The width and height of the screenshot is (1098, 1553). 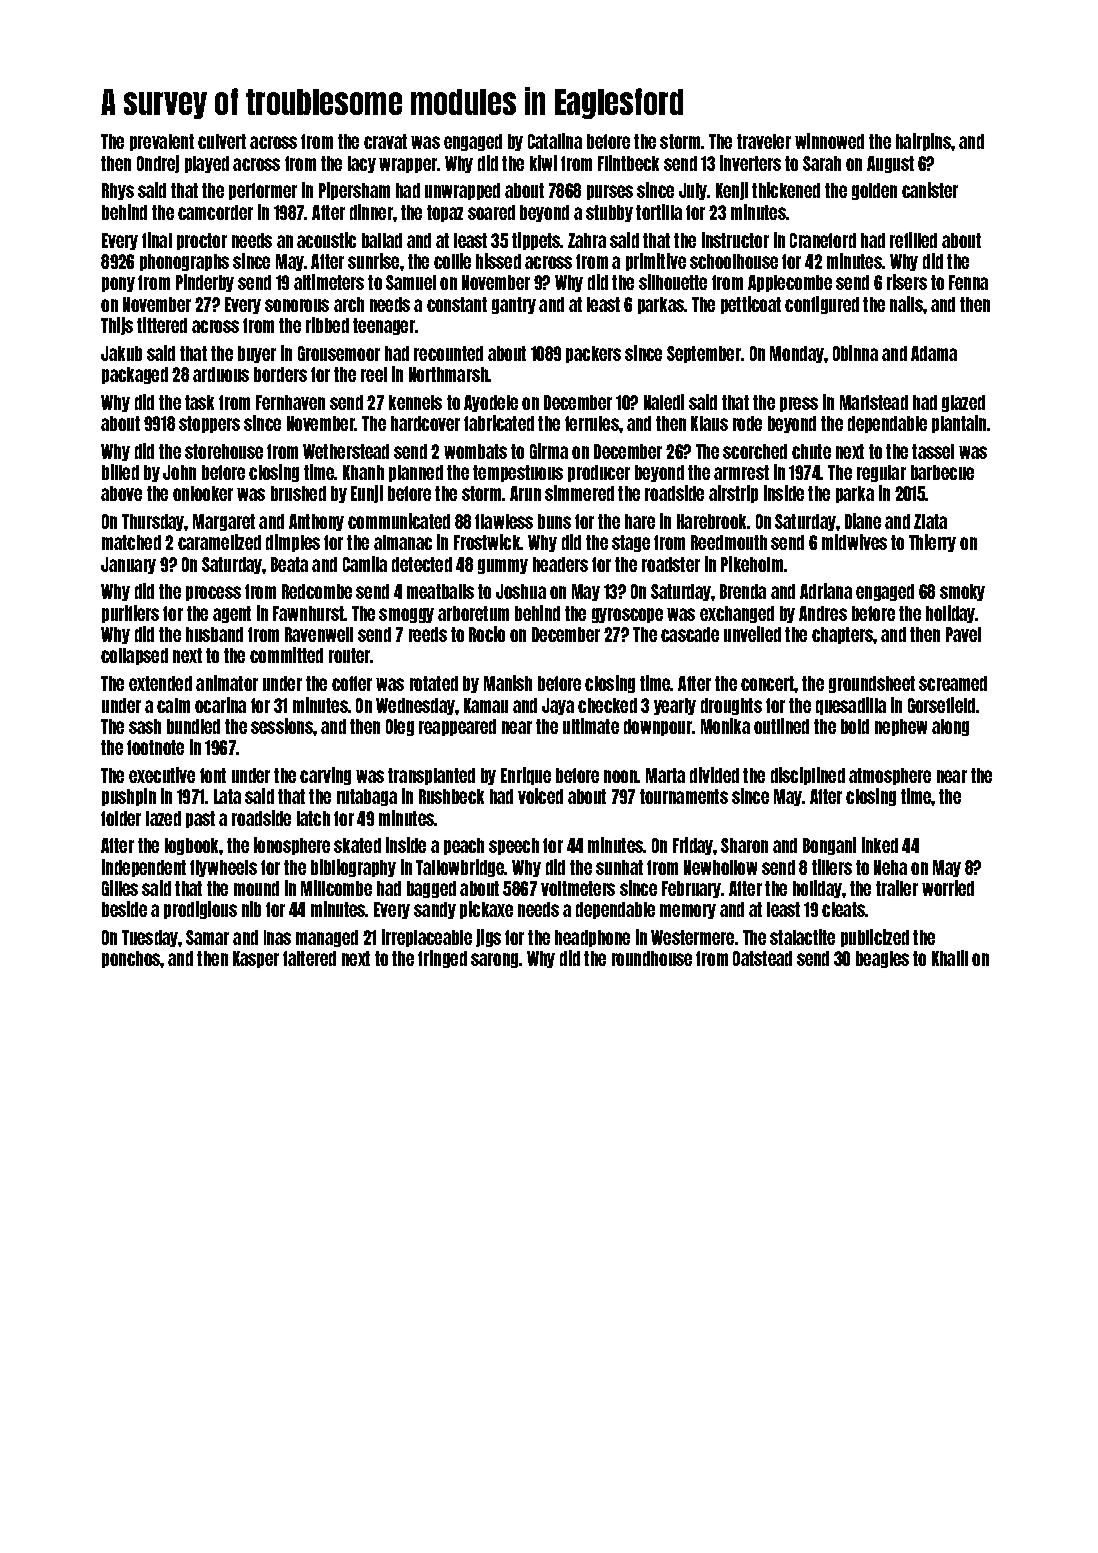 What do you see at coordinates (499, 423) in the screenshot?
I see `fabricated` at bounding box center [499, 423].
